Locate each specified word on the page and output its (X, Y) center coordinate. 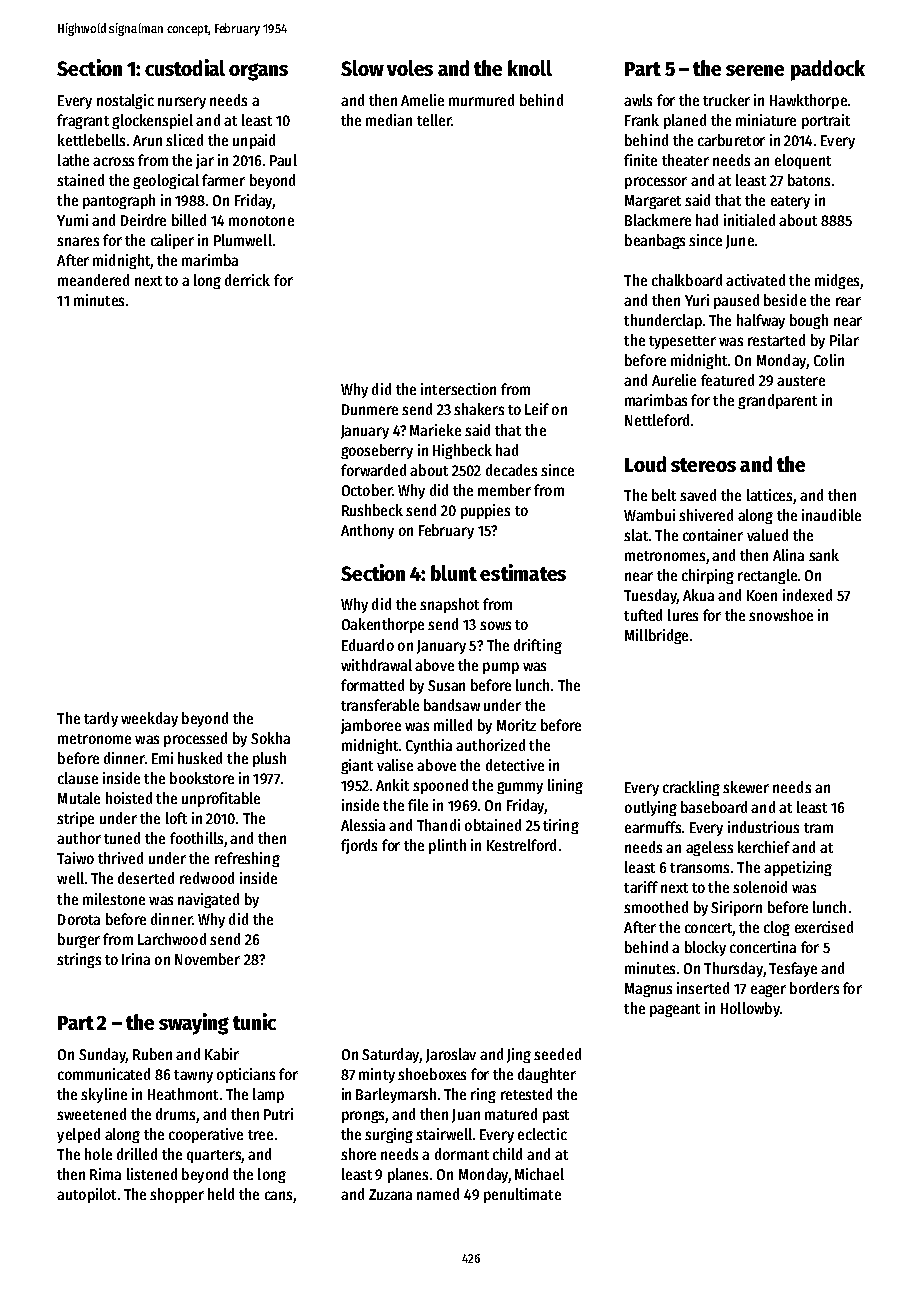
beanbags (655, 241)
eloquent (803, 161)
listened (152, 1174)
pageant (675, 1010)
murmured (481, 100)
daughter (547, 1075)
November (207, 959)
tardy (101, 719)
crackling (691, 788)
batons (809, 180)
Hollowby (750, 1009)
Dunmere (370, 409)
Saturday (390, 1055)
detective (515, 765)
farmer (223, 180)
